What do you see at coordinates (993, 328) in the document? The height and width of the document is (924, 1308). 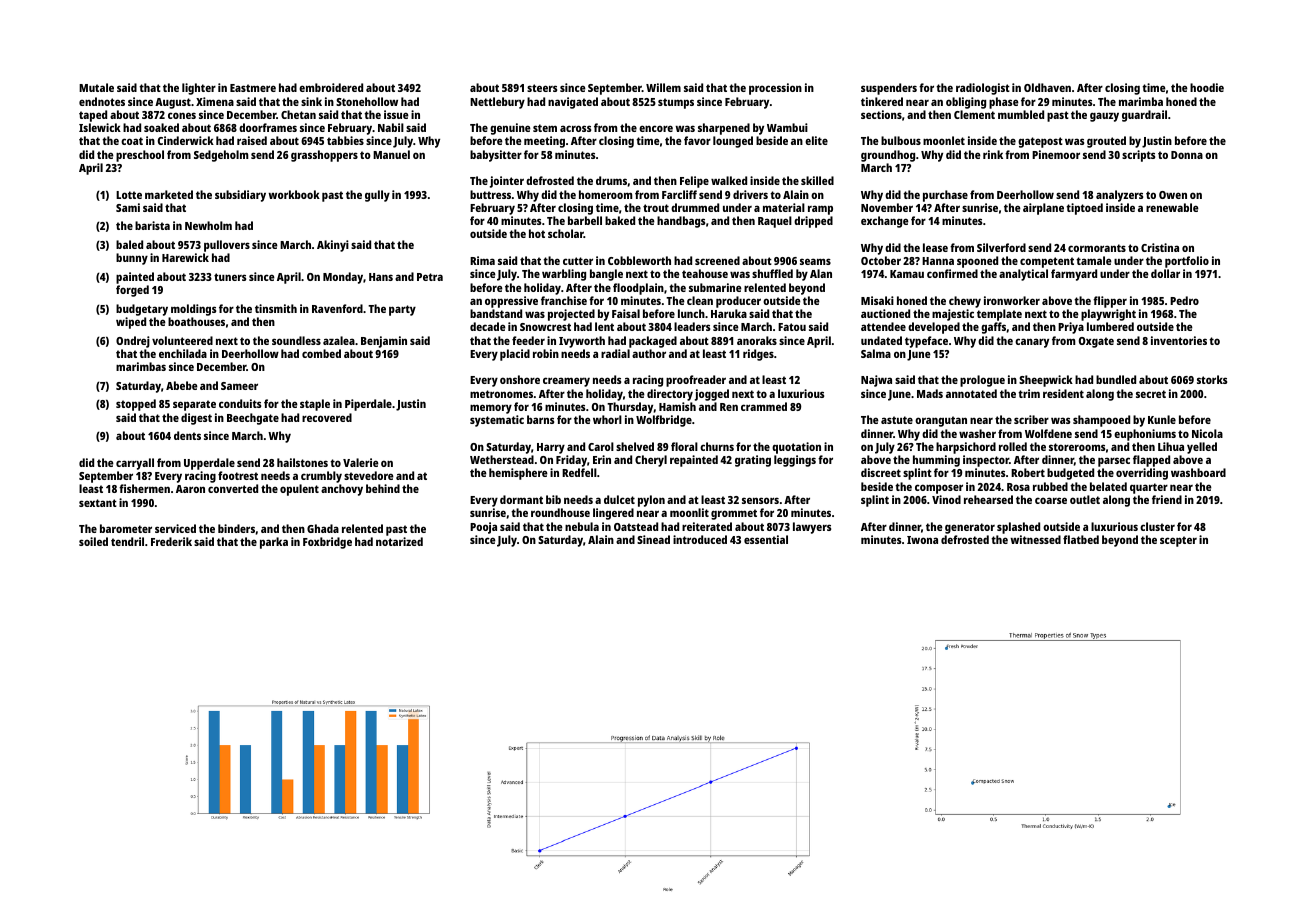 I see `gaffs` at bounding box center [993, 328].
